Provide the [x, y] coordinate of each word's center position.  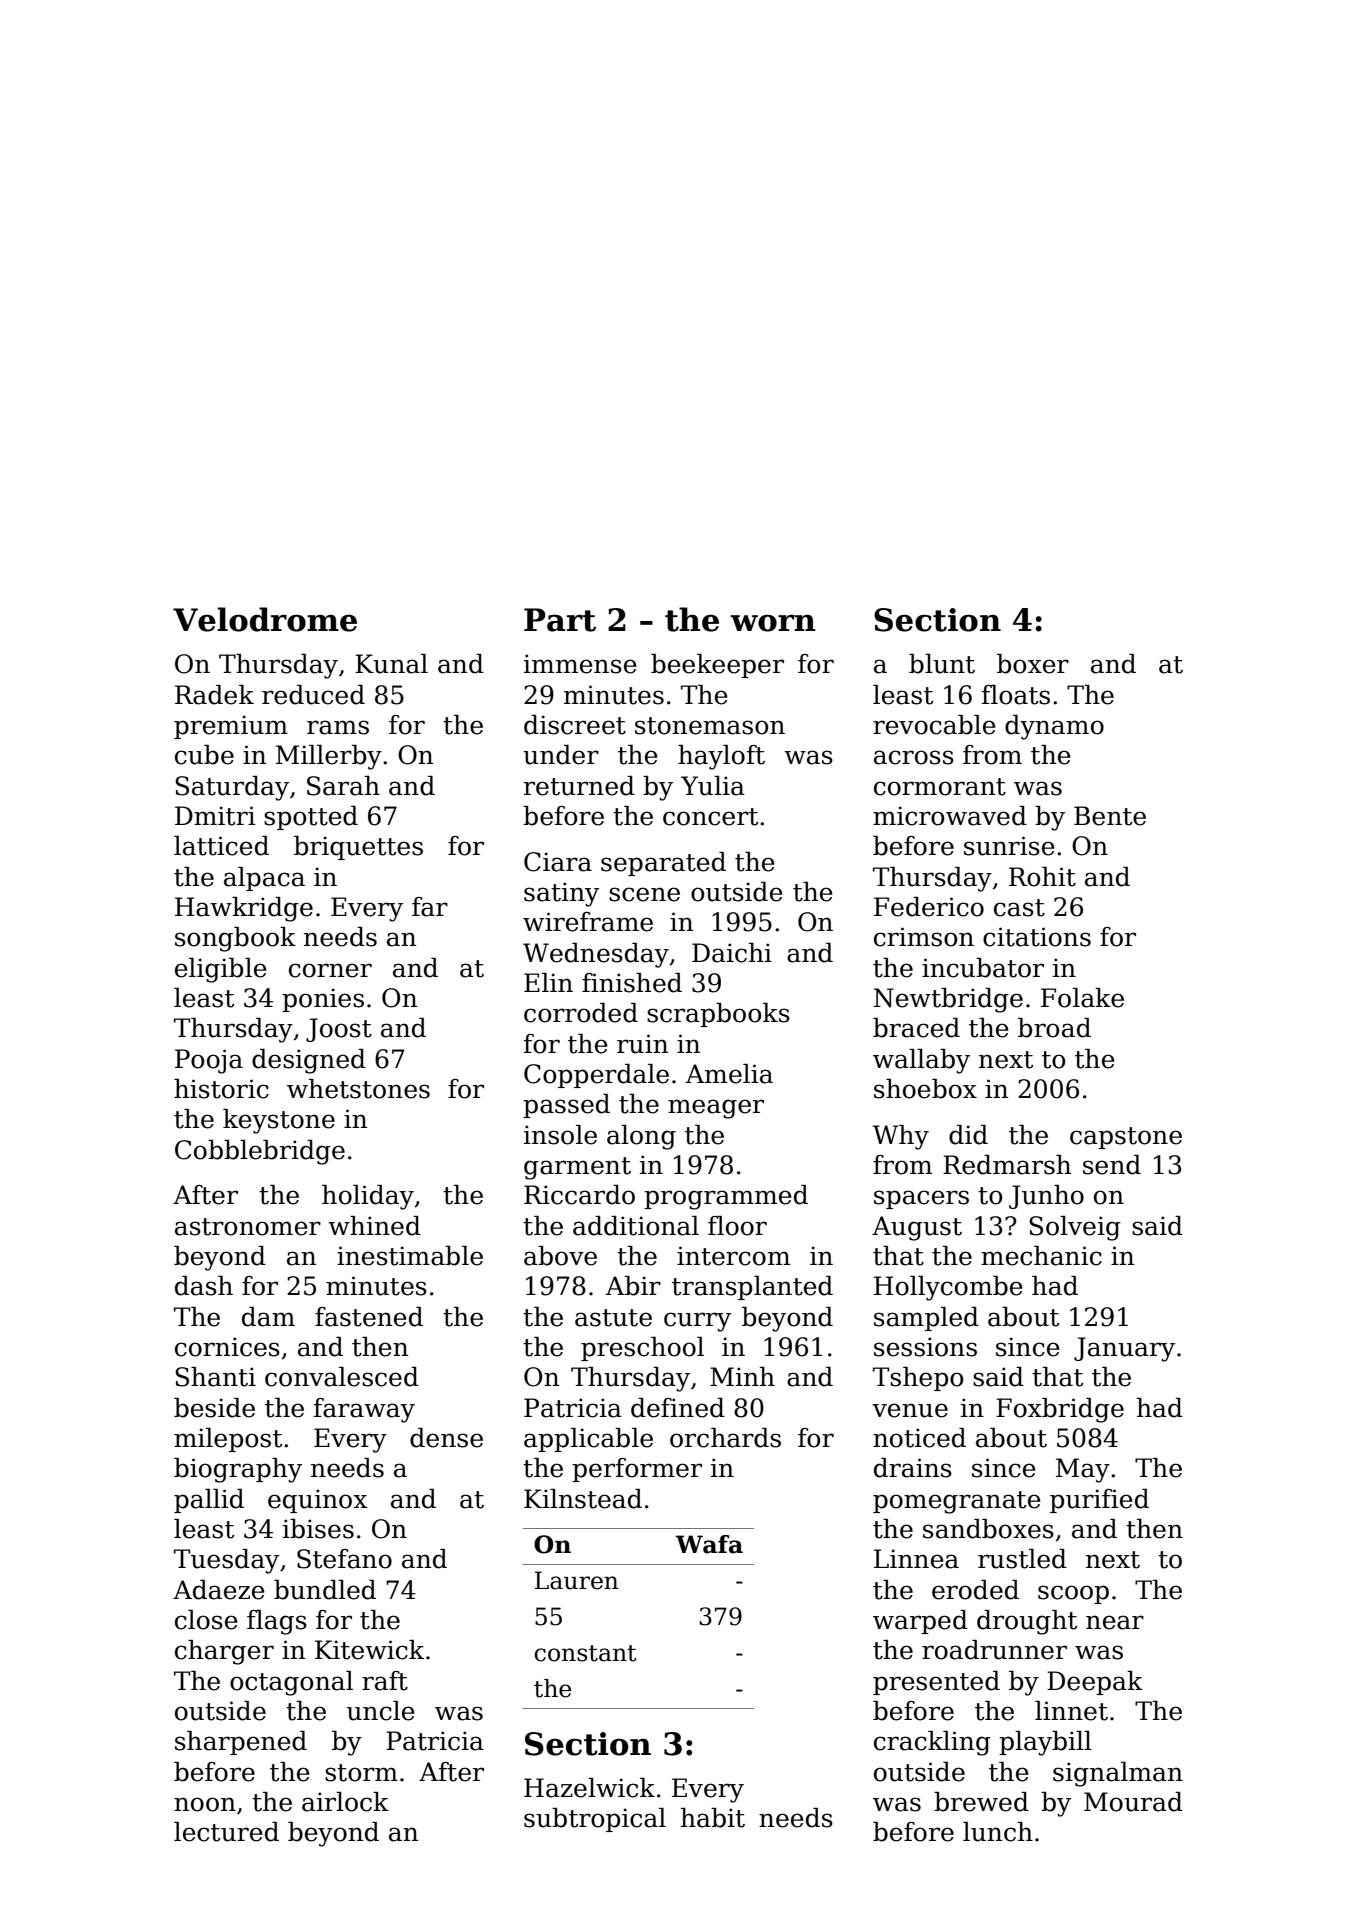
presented [936, 1683]
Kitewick [369, 1650]
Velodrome [265, 619]
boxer [1033, 664]
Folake [1082, 998]
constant [586, 1653]
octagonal [291, 1683]
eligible [221, 970]
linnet [1071, 1711]
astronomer [248, 1227]
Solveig [1075, 1228]
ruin [642, 1044]
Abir [633, 1286]
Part [560, 620]
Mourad [1133, 1802]
